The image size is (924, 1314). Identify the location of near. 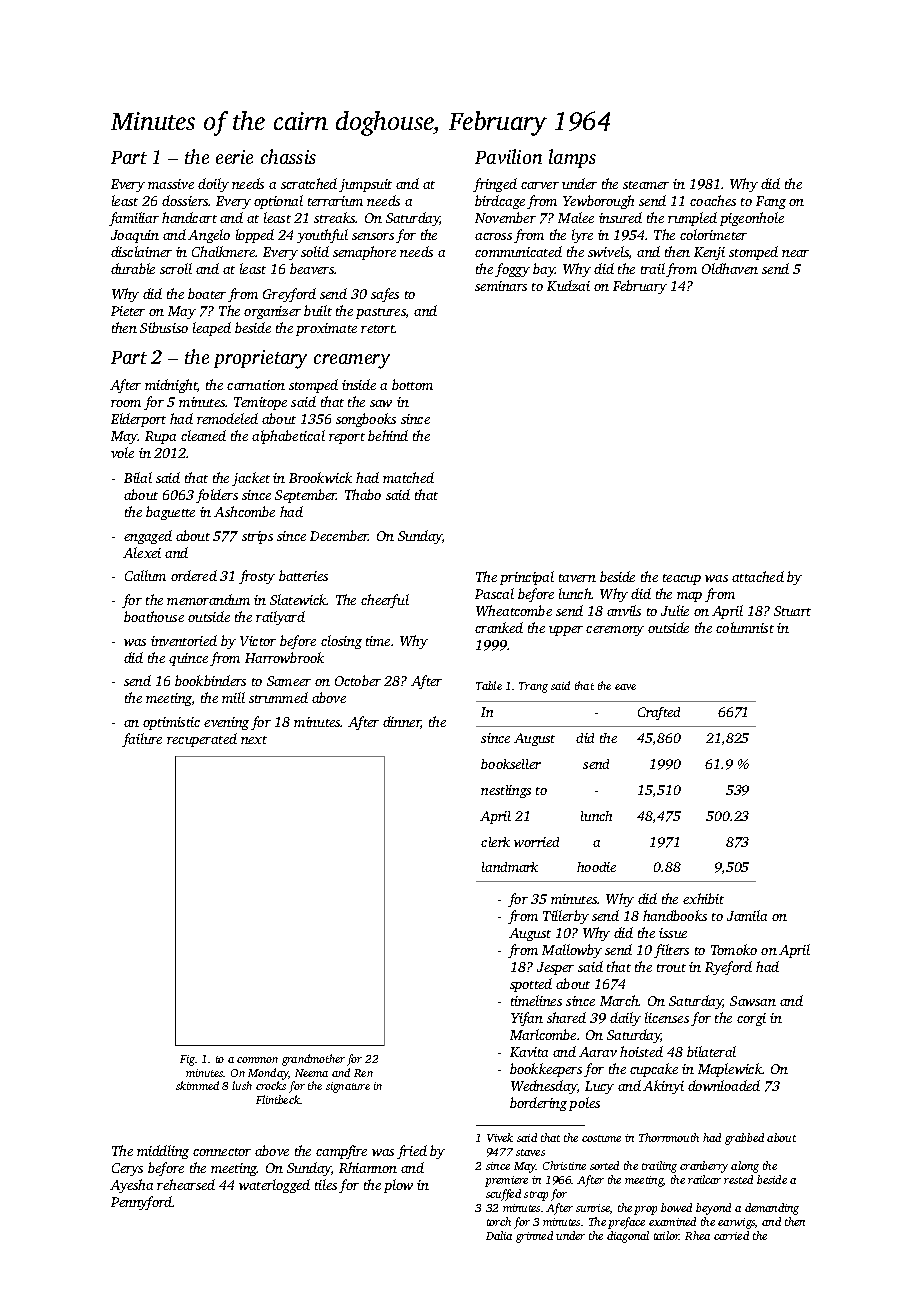
(795, 253).
